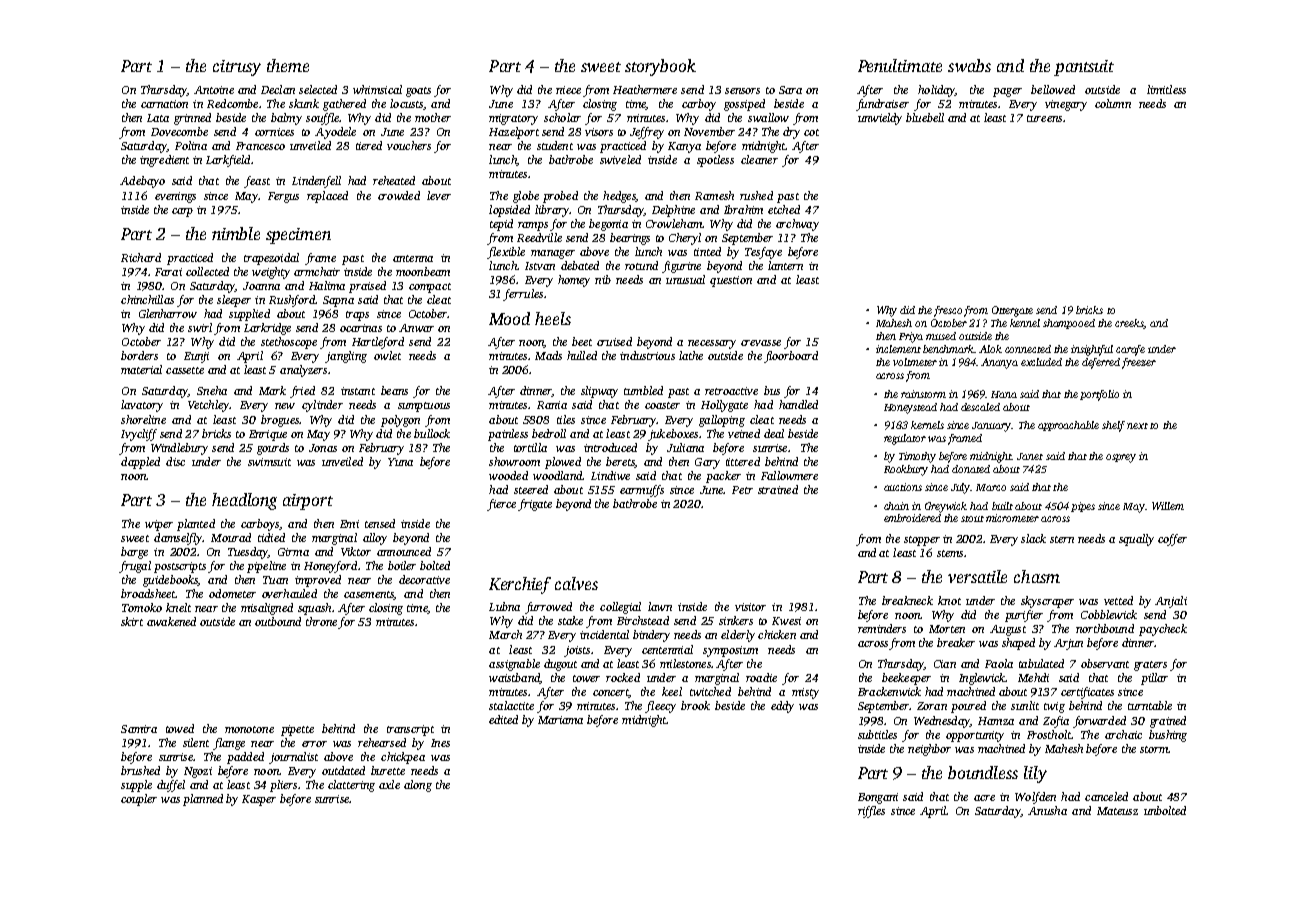  What do you see at coordinates (539, 237) in the image?
I see `Reedville` at bounding box center [539, 237].
